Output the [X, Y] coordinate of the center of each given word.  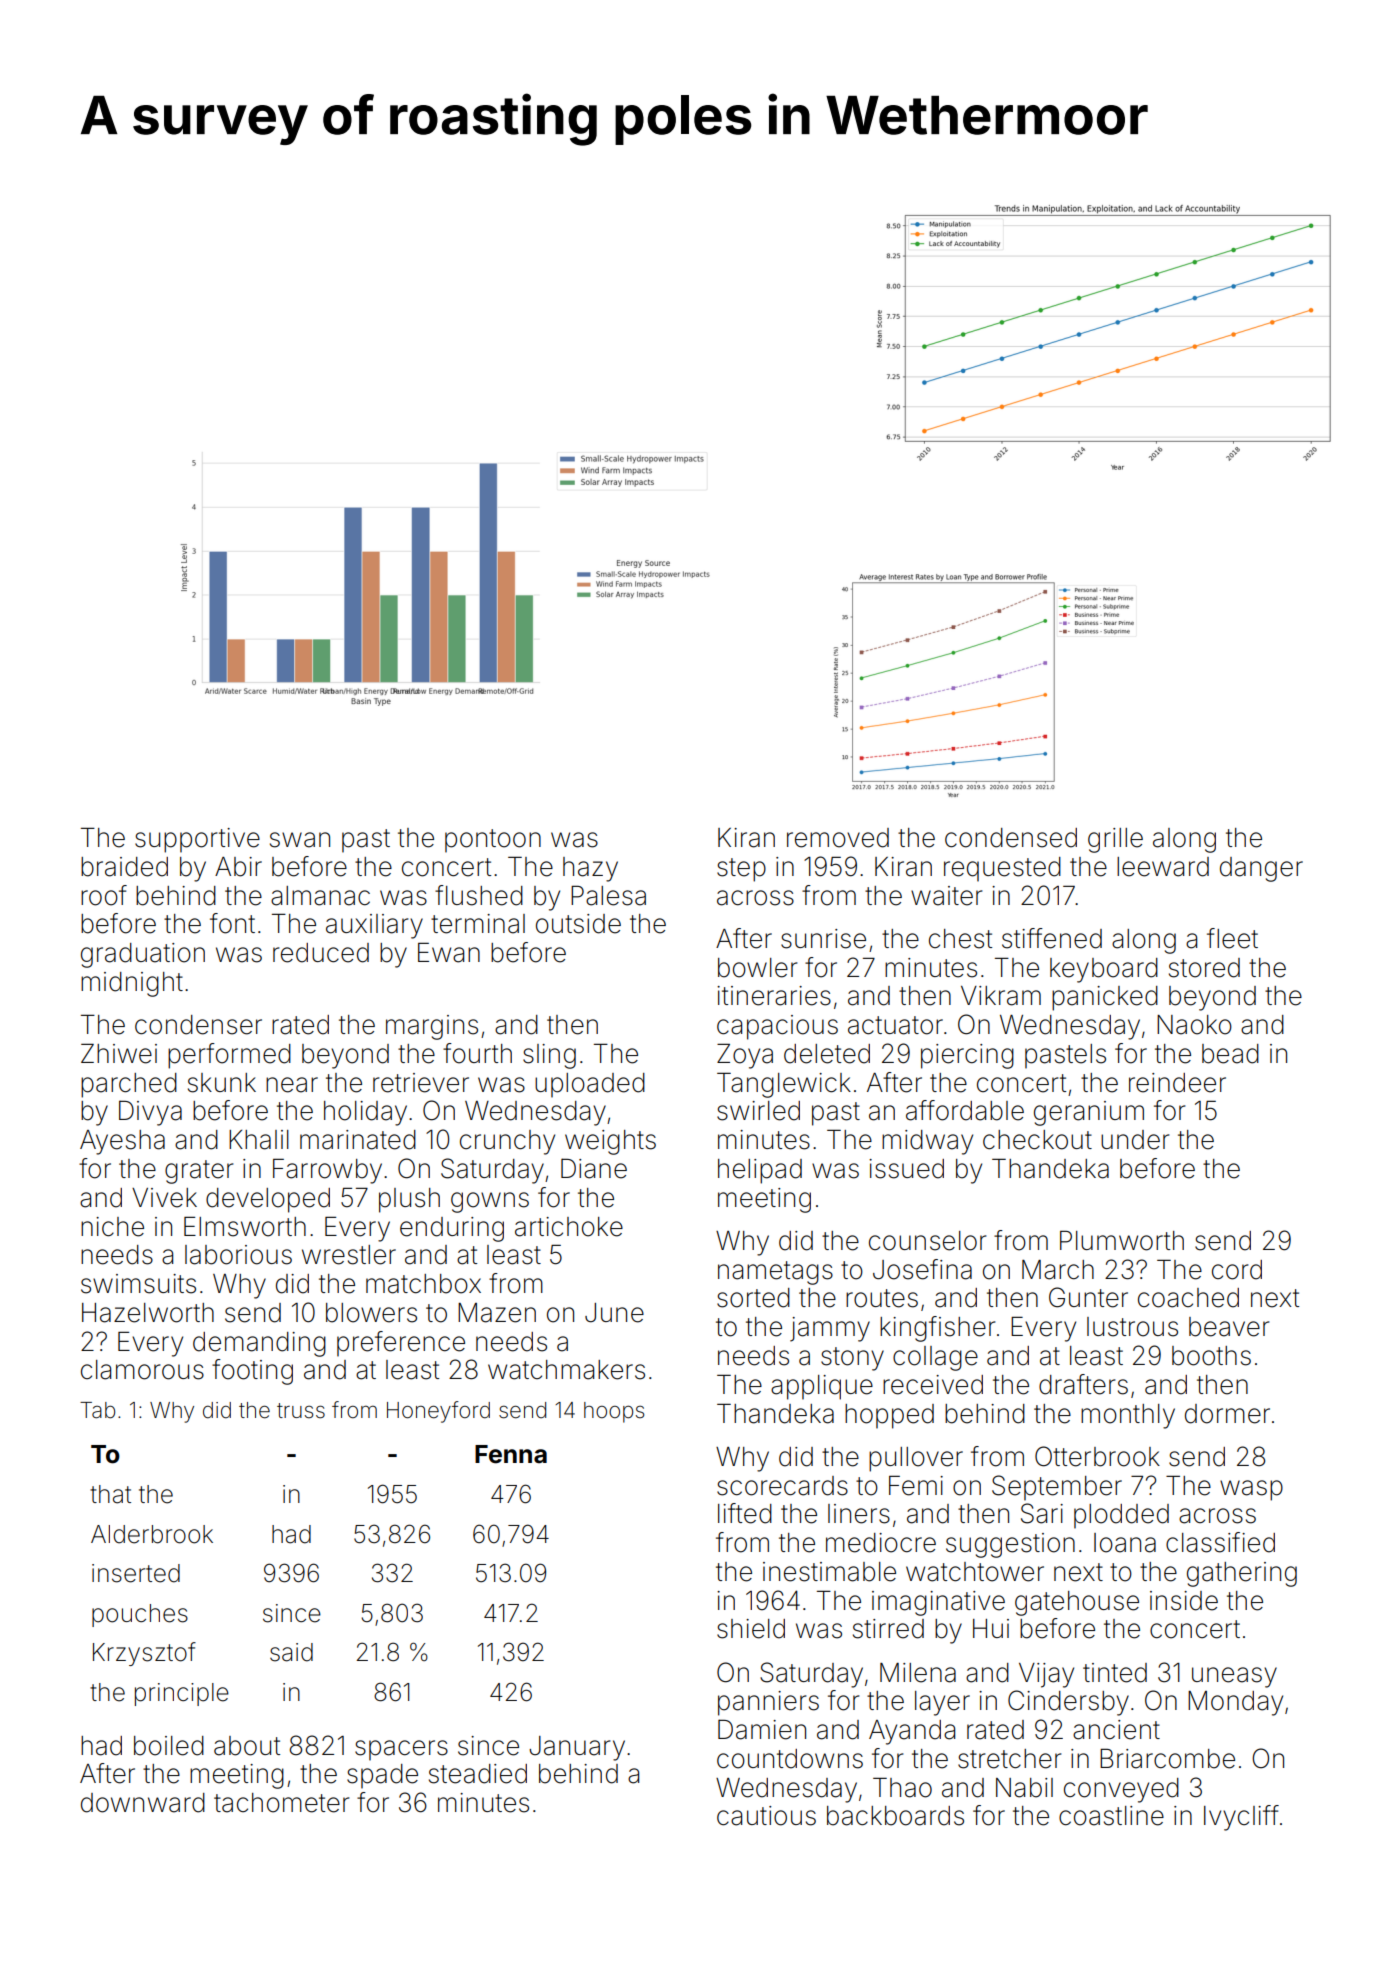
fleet [1232, 938]
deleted [827, 1054]
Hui [991, 1628]
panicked [1105, 998]
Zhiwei [119, 1054]
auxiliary [374, 926]
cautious [766, 1816]
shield [751, 1629]
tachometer [281, 1803]
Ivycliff [1241, 1818]
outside [578, 924]
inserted [136, 1573]
